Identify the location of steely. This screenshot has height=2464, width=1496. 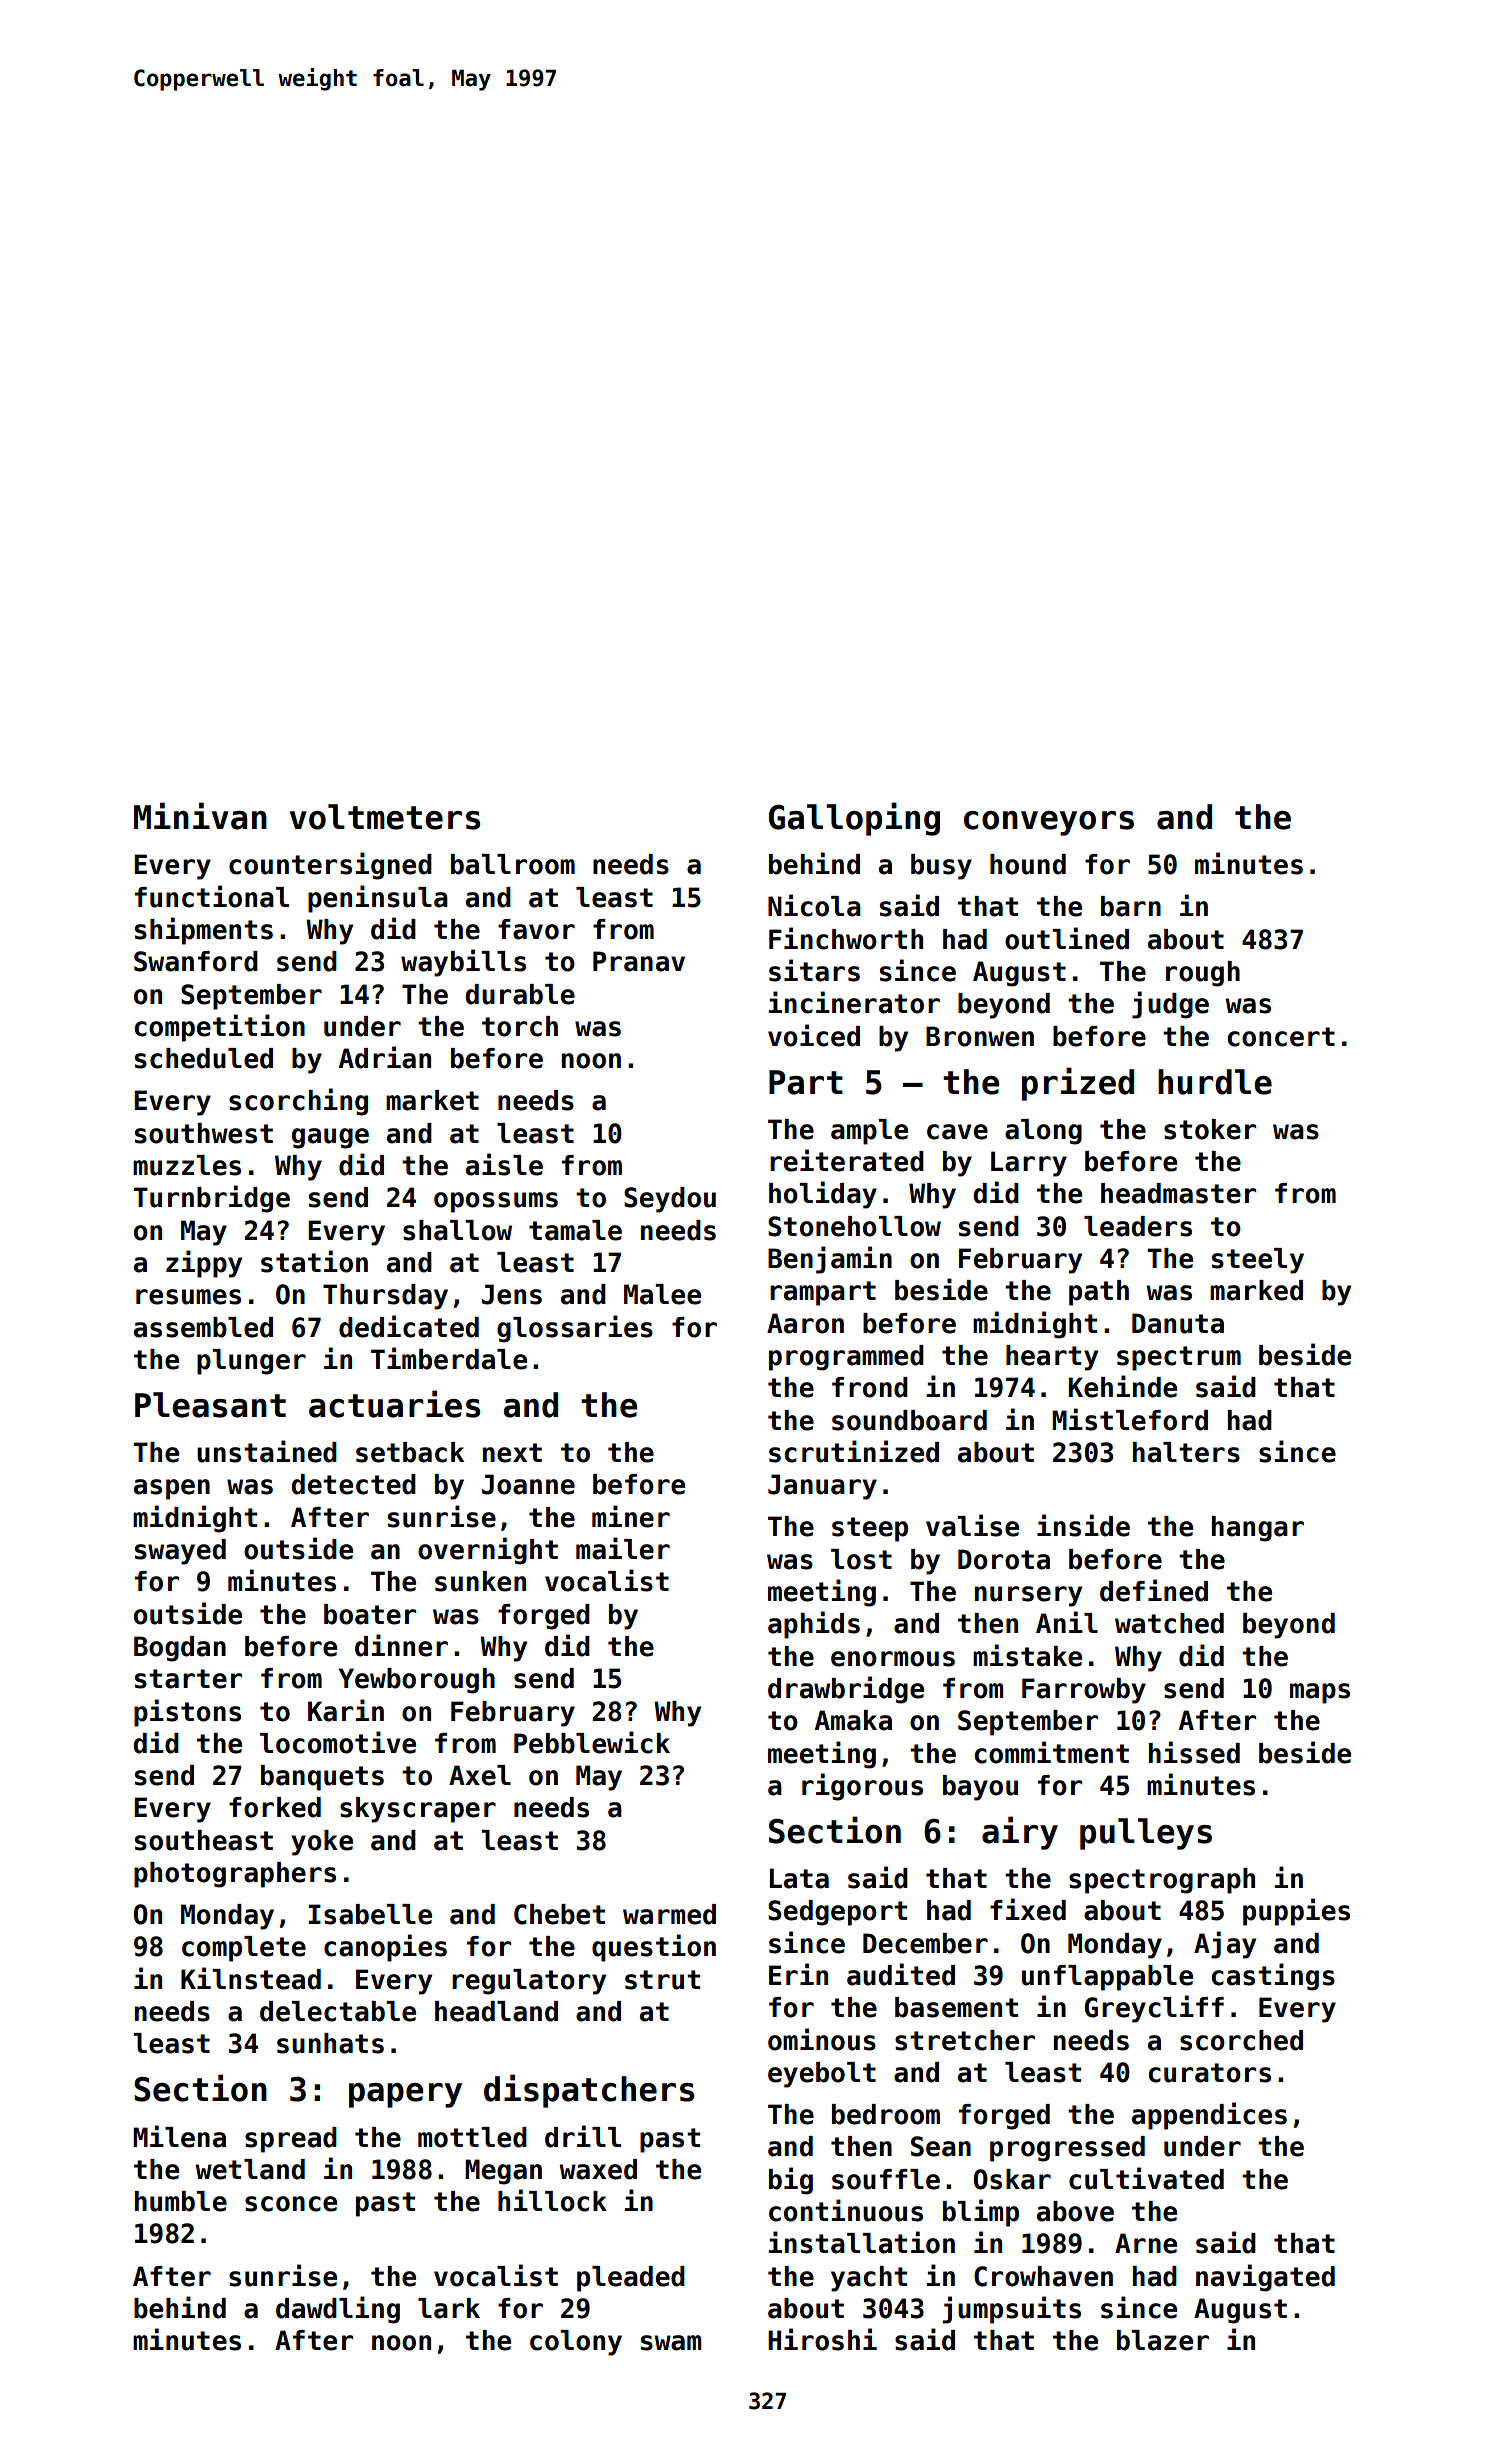
(1258, 1261).
